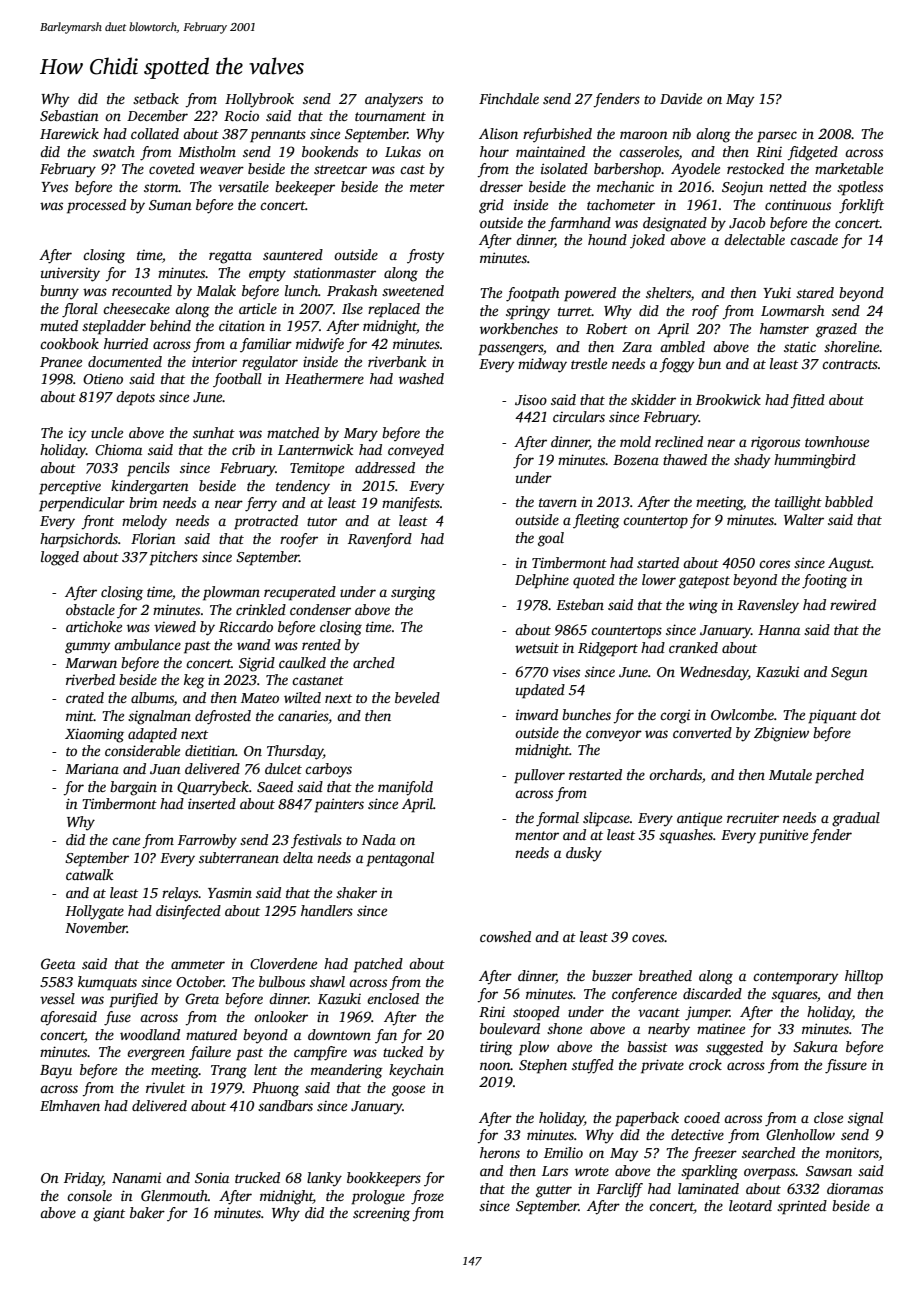 This document has height=1308, width=924. Describe the element at coordinates (150, 1034) in the document. I see `woodland` at that location.
